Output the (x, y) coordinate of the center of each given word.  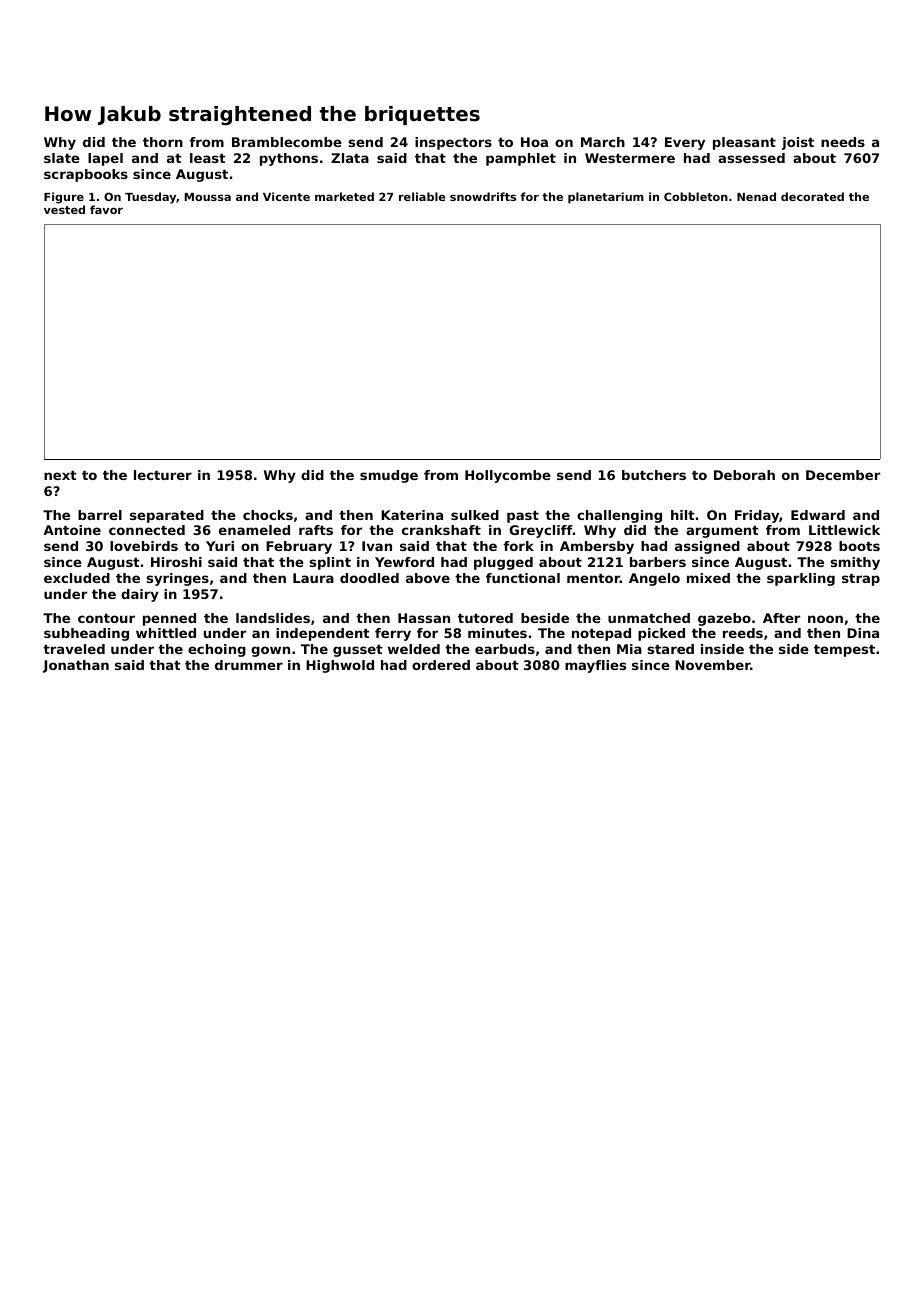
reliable (422, 196)
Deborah (744, 475)
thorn (163, 142)
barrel (100, 515)
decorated (812, 196)
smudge (389, 476)
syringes (178, 579)
